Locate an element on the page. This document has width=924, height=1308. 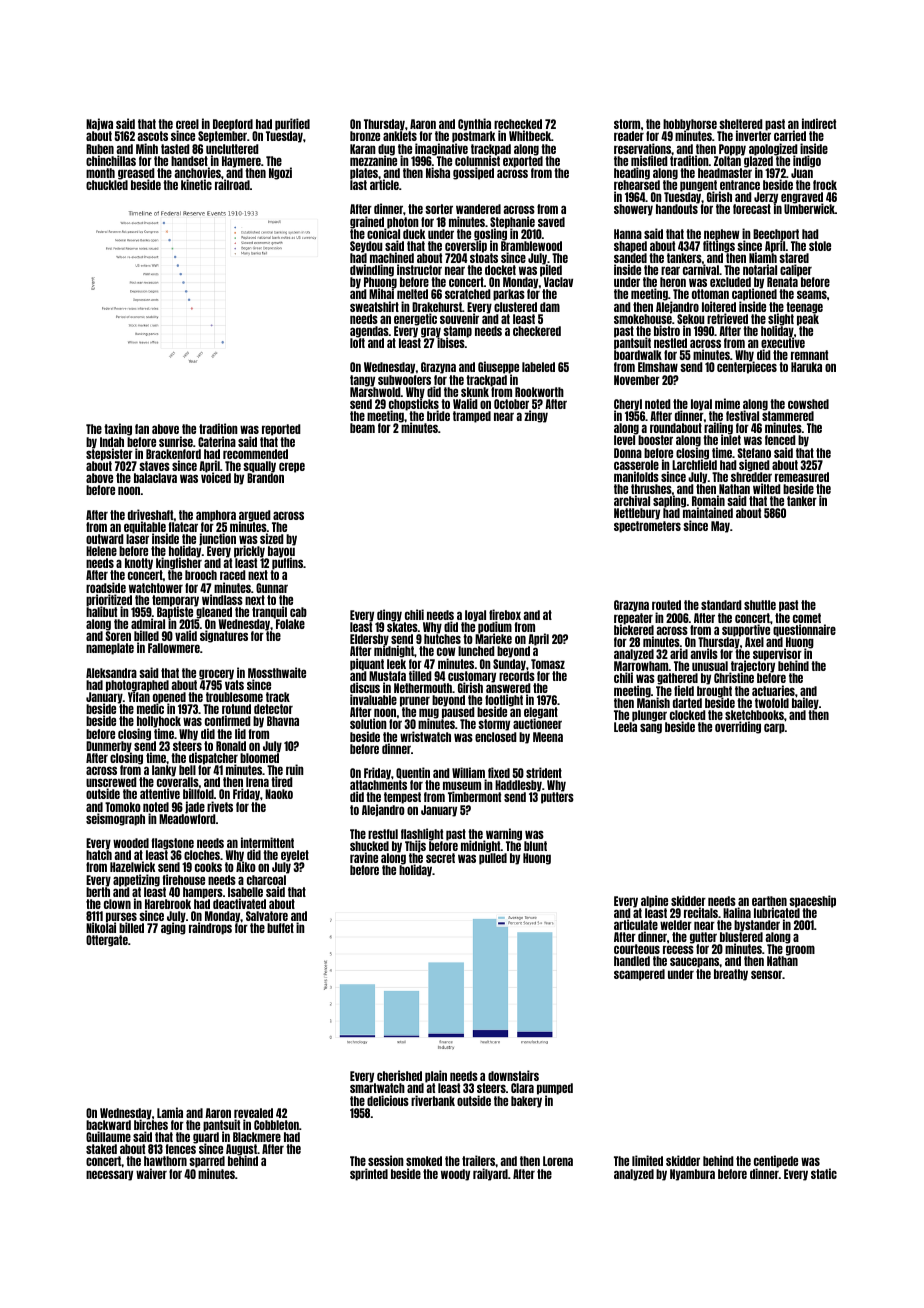
Cheryl is located at coordinates (628, 405).
